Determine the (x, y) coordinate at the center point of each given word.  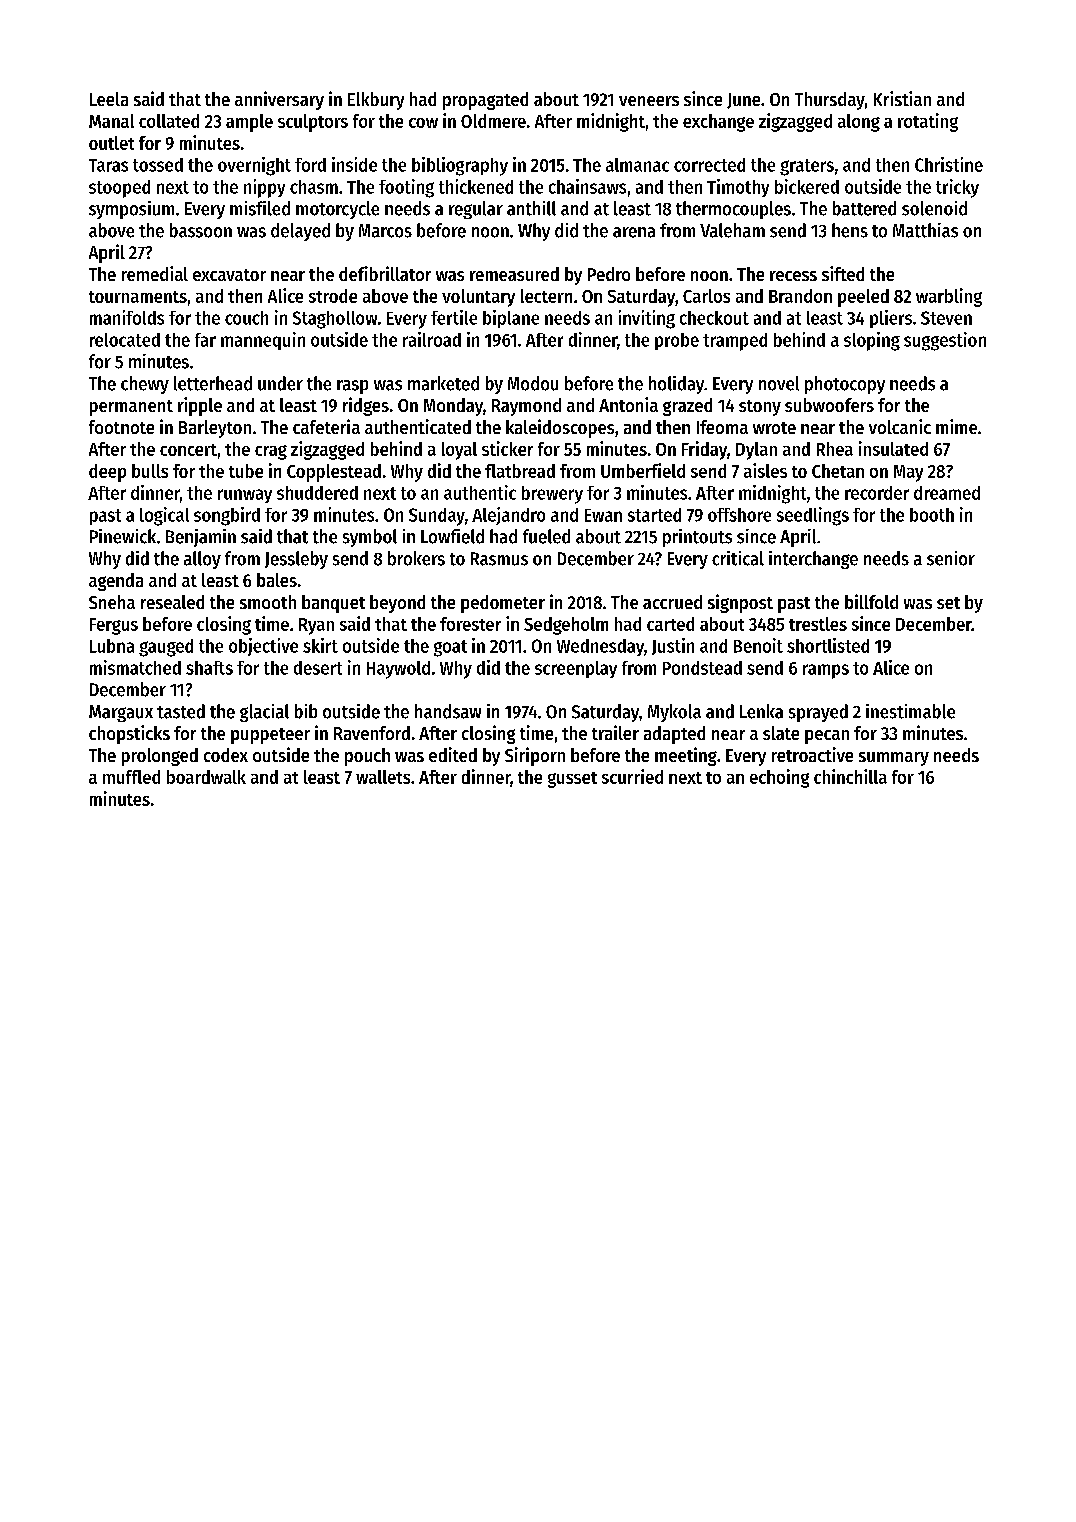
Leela (109, 99)
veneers (649, 101)
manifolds (127, 317)
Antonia (628, 404)
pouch (367, 757)
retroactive (812, 754)
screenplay (576, 669)
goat (450, 648)
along (859, 123)
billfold (871, 601)
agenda (116, 582)
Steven (946, 318)
